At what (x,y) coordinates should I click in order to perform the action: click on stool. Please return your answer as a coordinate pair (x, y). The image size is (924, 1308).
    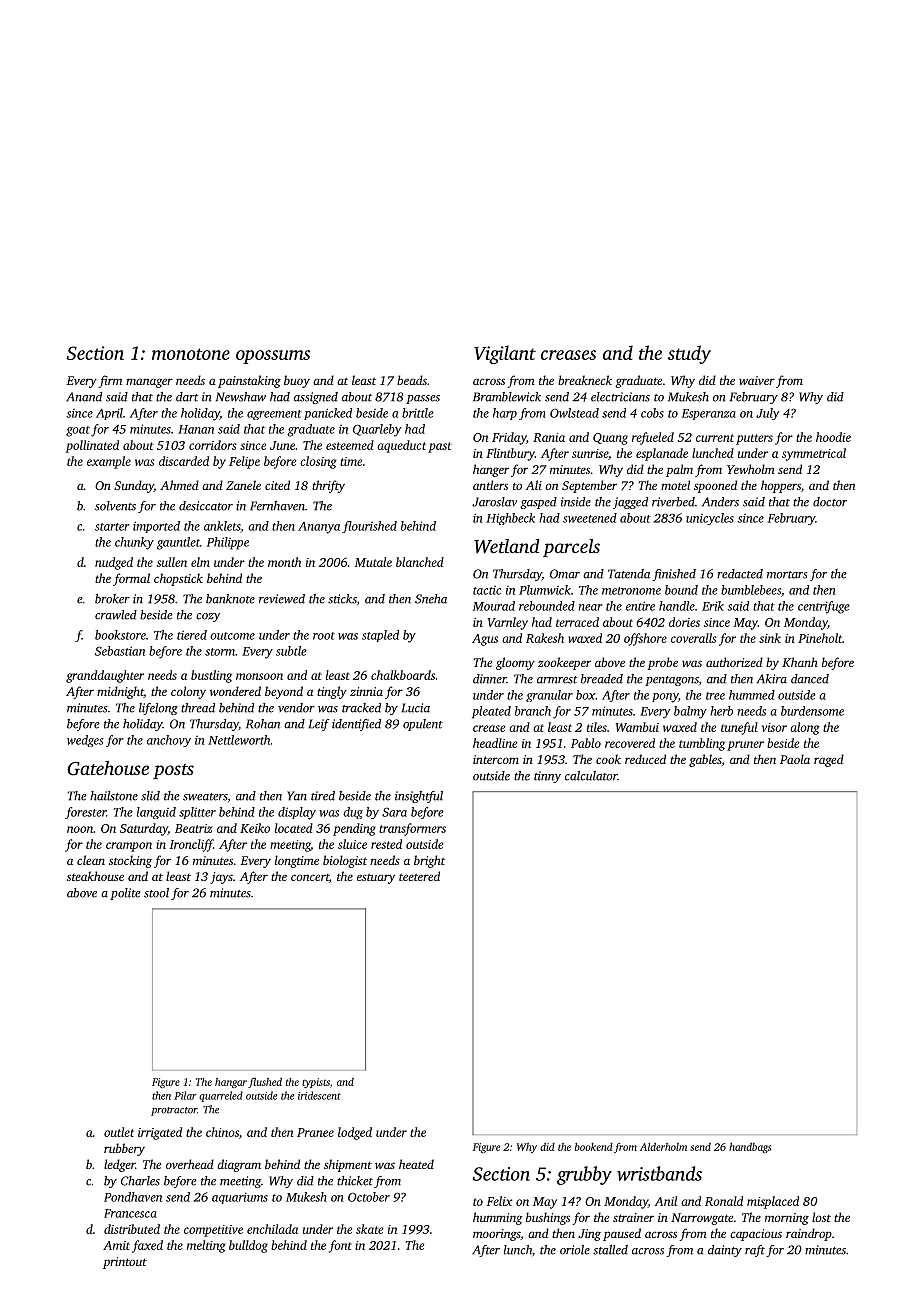
    Looking at the image, I should click on (156, 893).
